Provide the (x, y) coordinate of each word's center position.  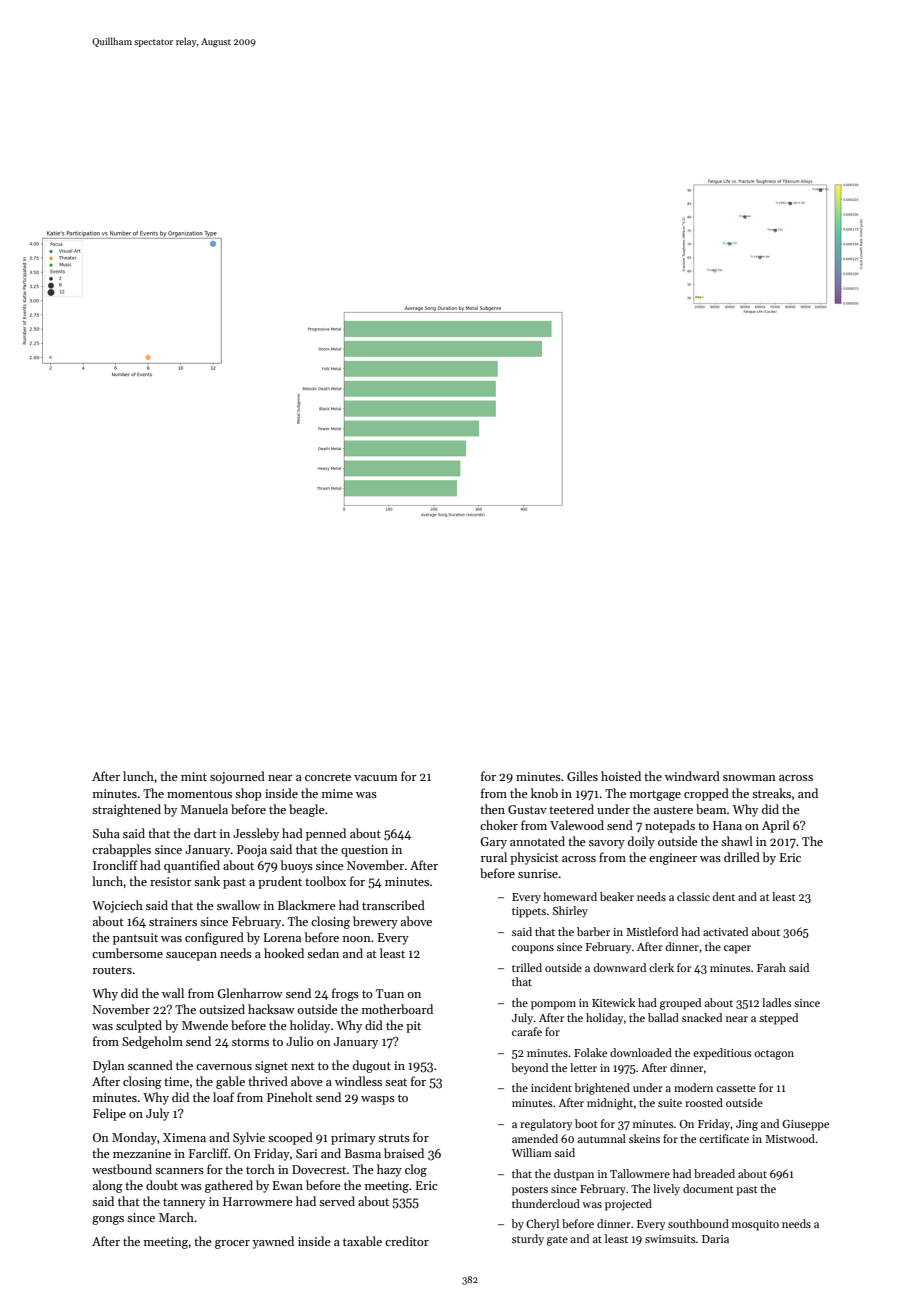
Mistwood (790, 1138)
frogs (345, 994)
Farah (771, 967)
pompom (553, 1005)
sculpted (139, 1026)
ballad (663, 1017)
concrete (328, 777)
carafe (527, 1031)
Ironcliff (115, 865)
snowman (749, 778)
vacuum (375, 778)
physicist (534, 858)
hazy (389, 1170)
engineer (673, 859)
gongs (108, 1220)
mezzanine (142, 1153)
